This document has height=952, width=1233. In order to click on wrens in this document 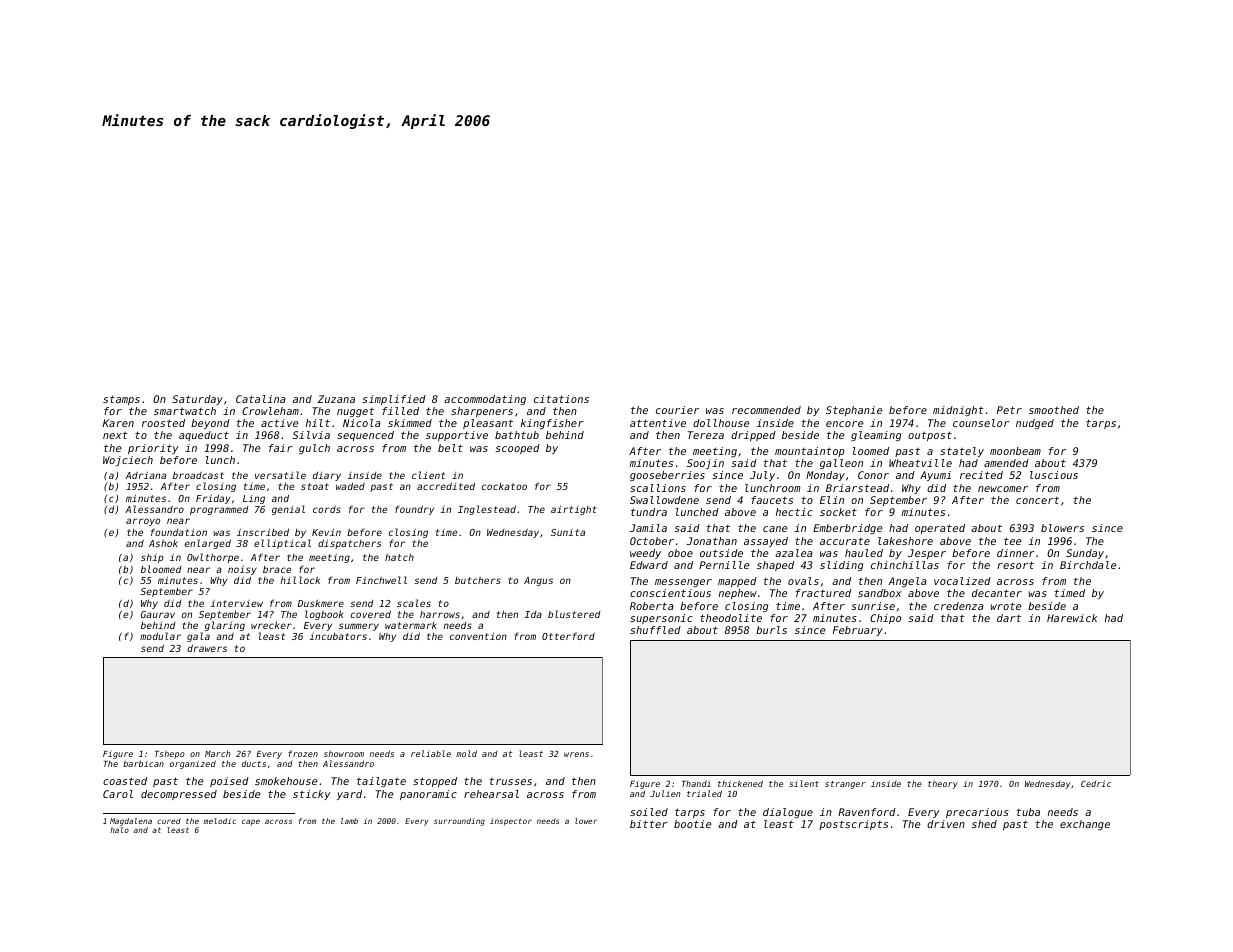, I will do `click(576, 754)`.
